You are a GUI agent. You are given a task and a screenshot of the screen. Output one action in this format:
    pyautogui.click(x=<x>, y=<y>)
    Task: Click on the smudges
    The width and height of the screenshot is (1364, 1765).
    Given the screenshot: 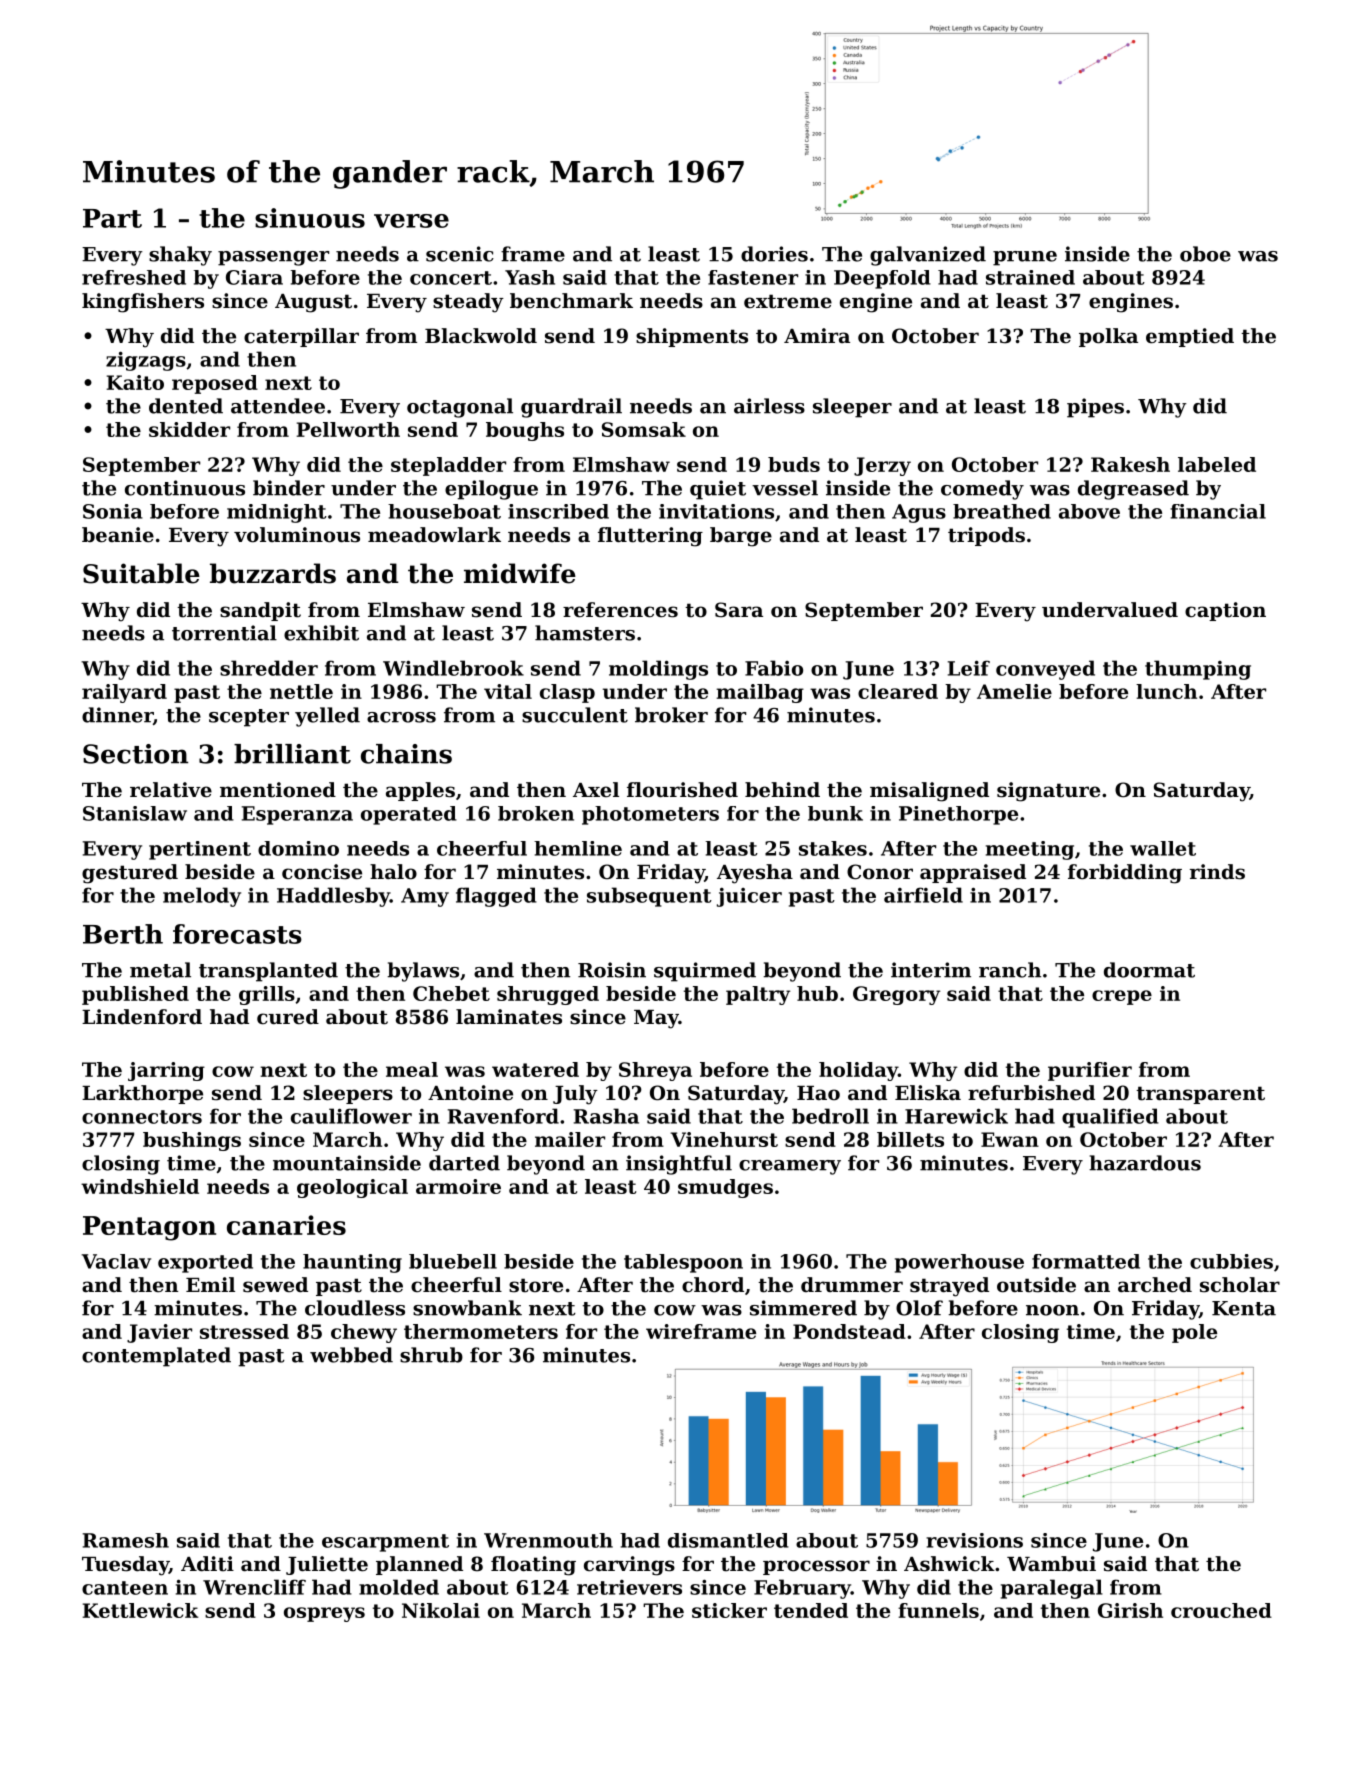 What is the action you would take?
    pyautogui.click(x=725, y=1188)
